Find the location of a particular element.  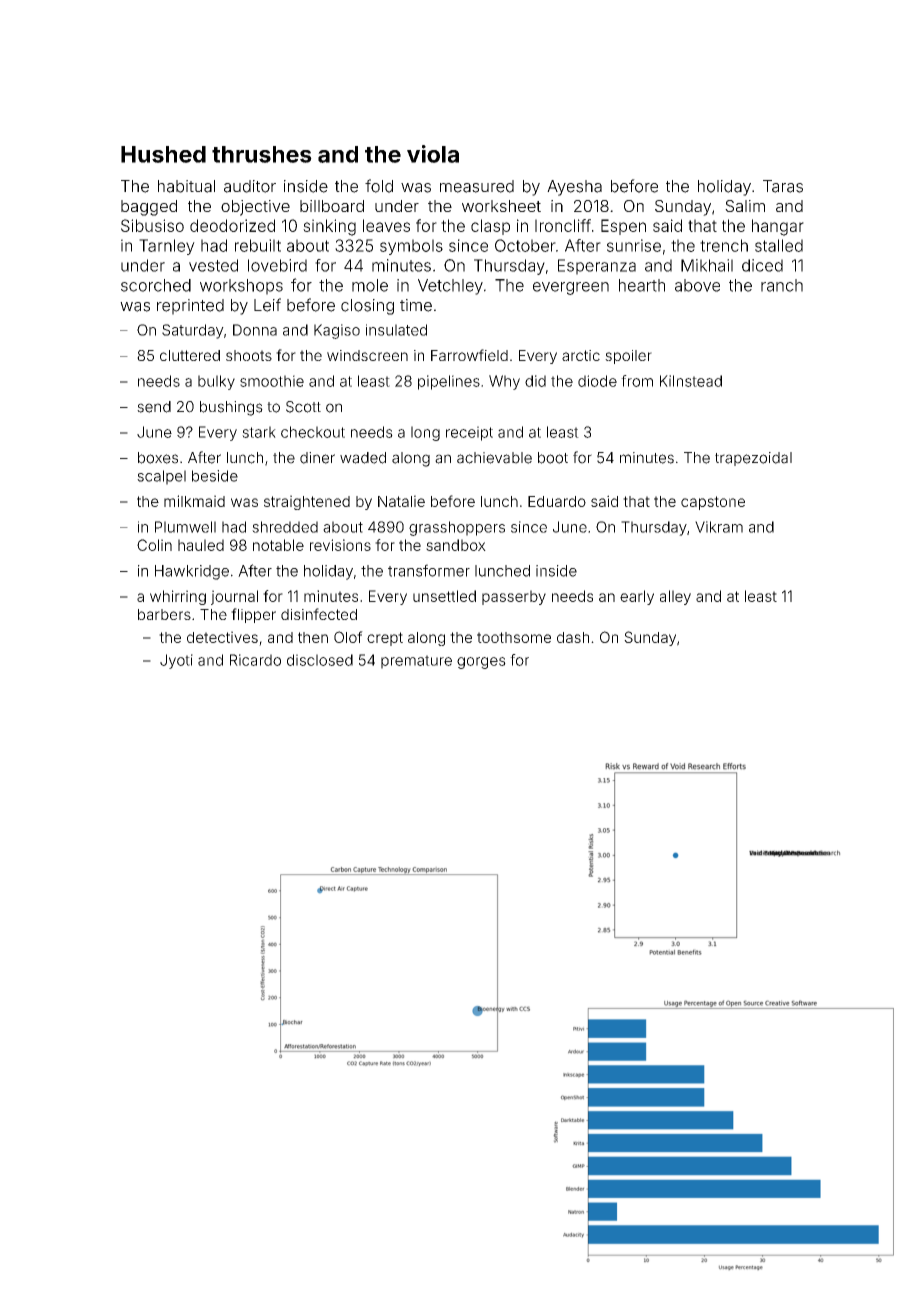

Jyoti is located at coordinates (176, 661).
